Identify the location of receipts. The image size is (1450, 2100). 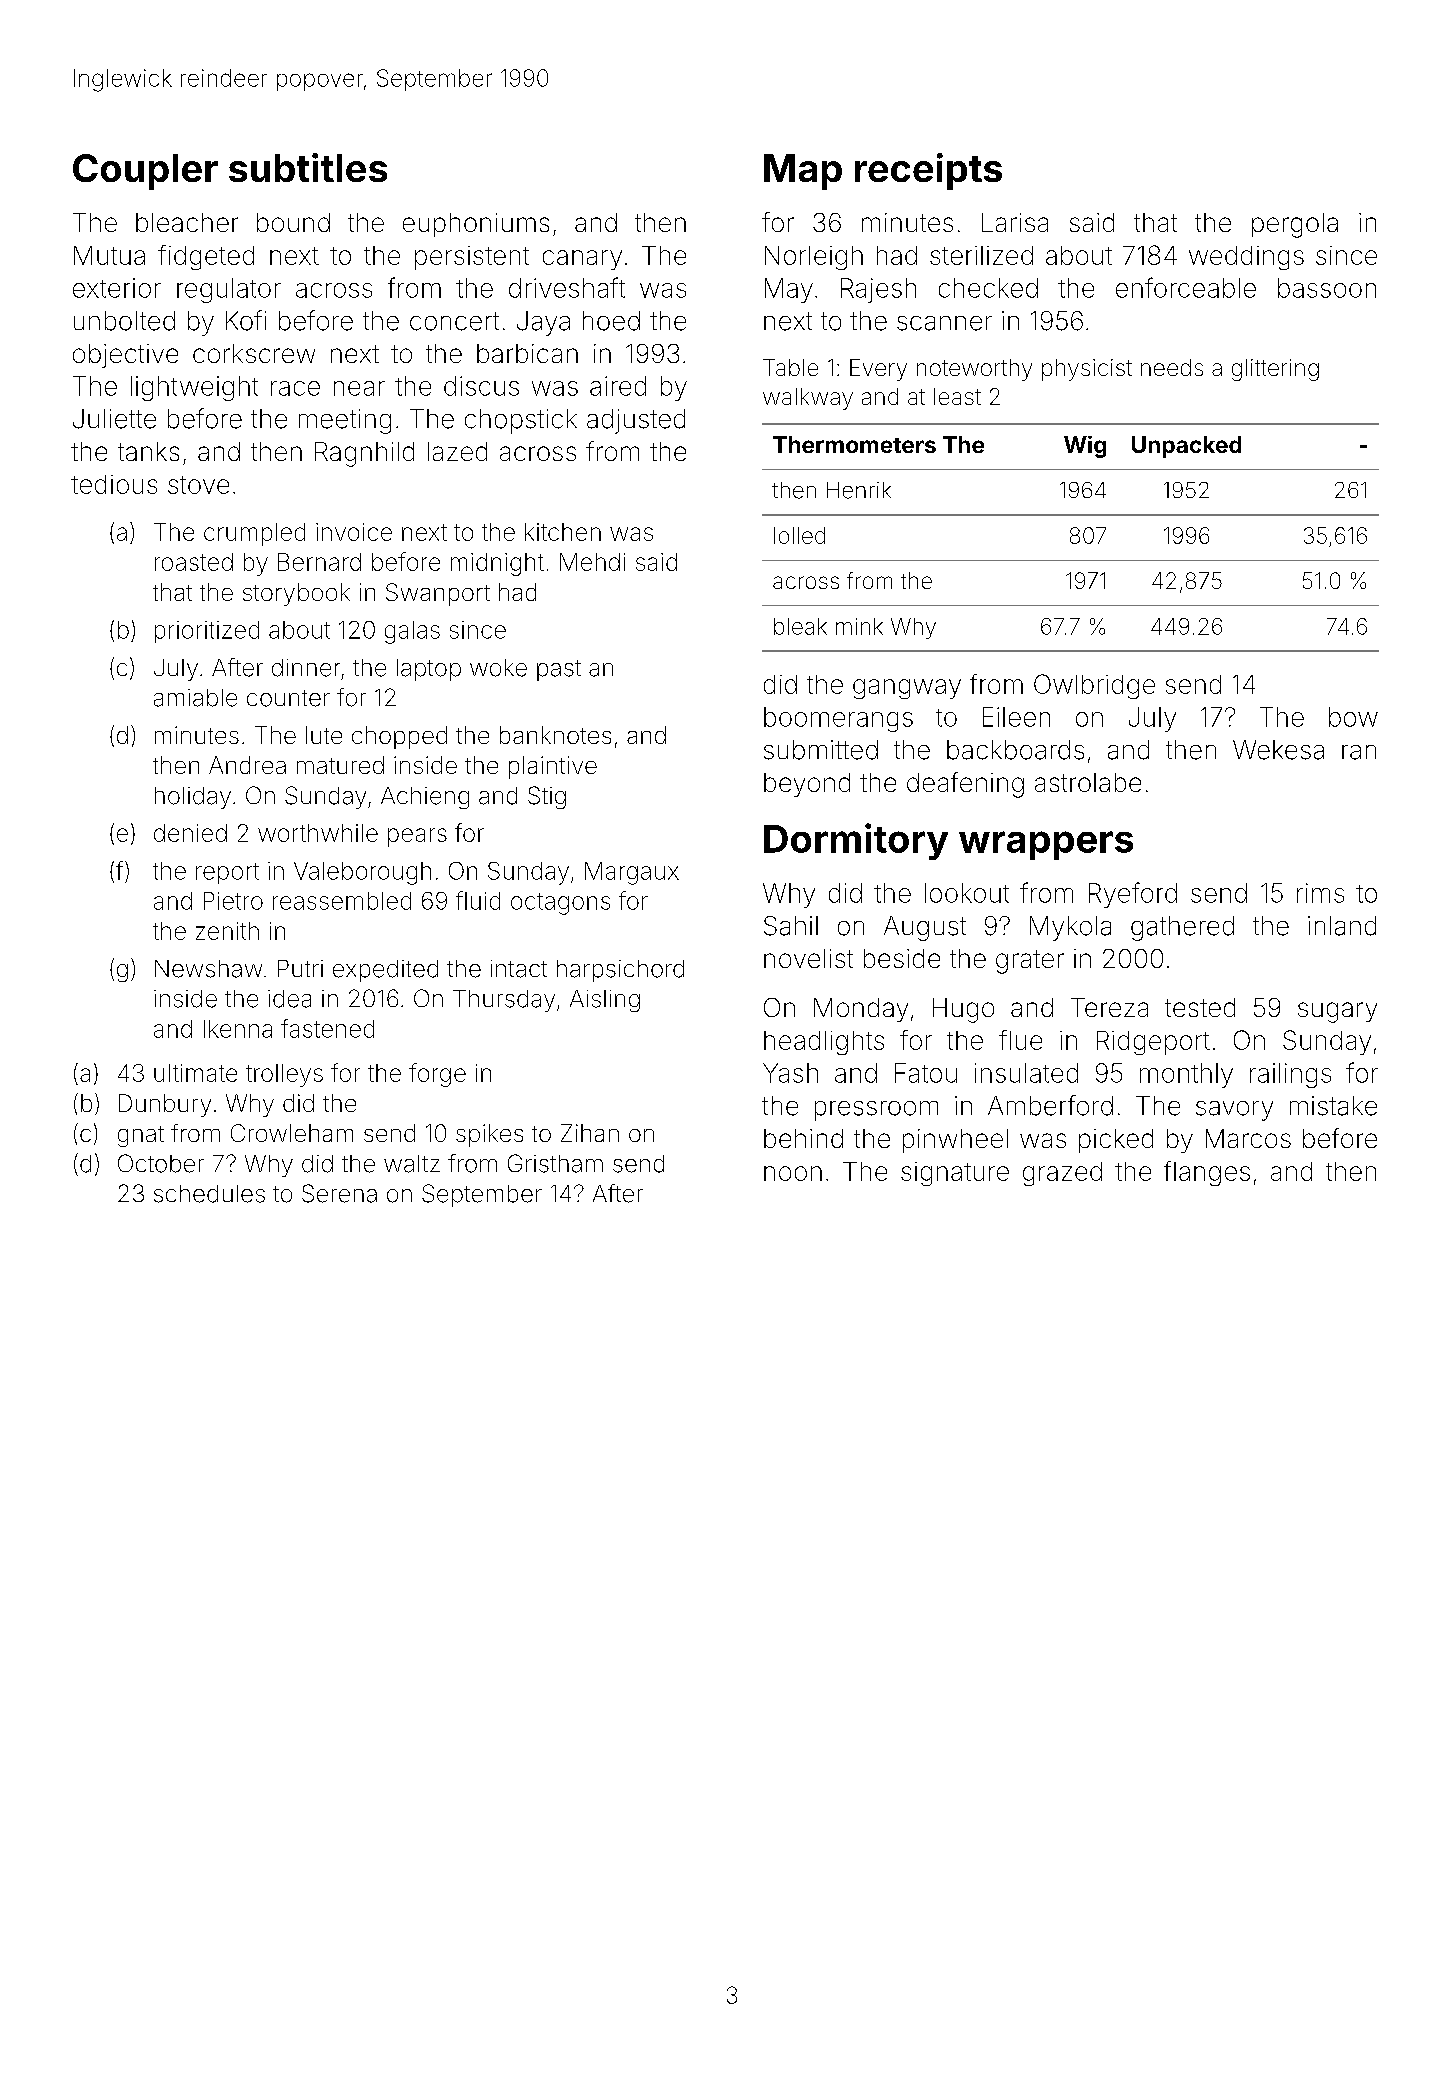
(928, 171).
